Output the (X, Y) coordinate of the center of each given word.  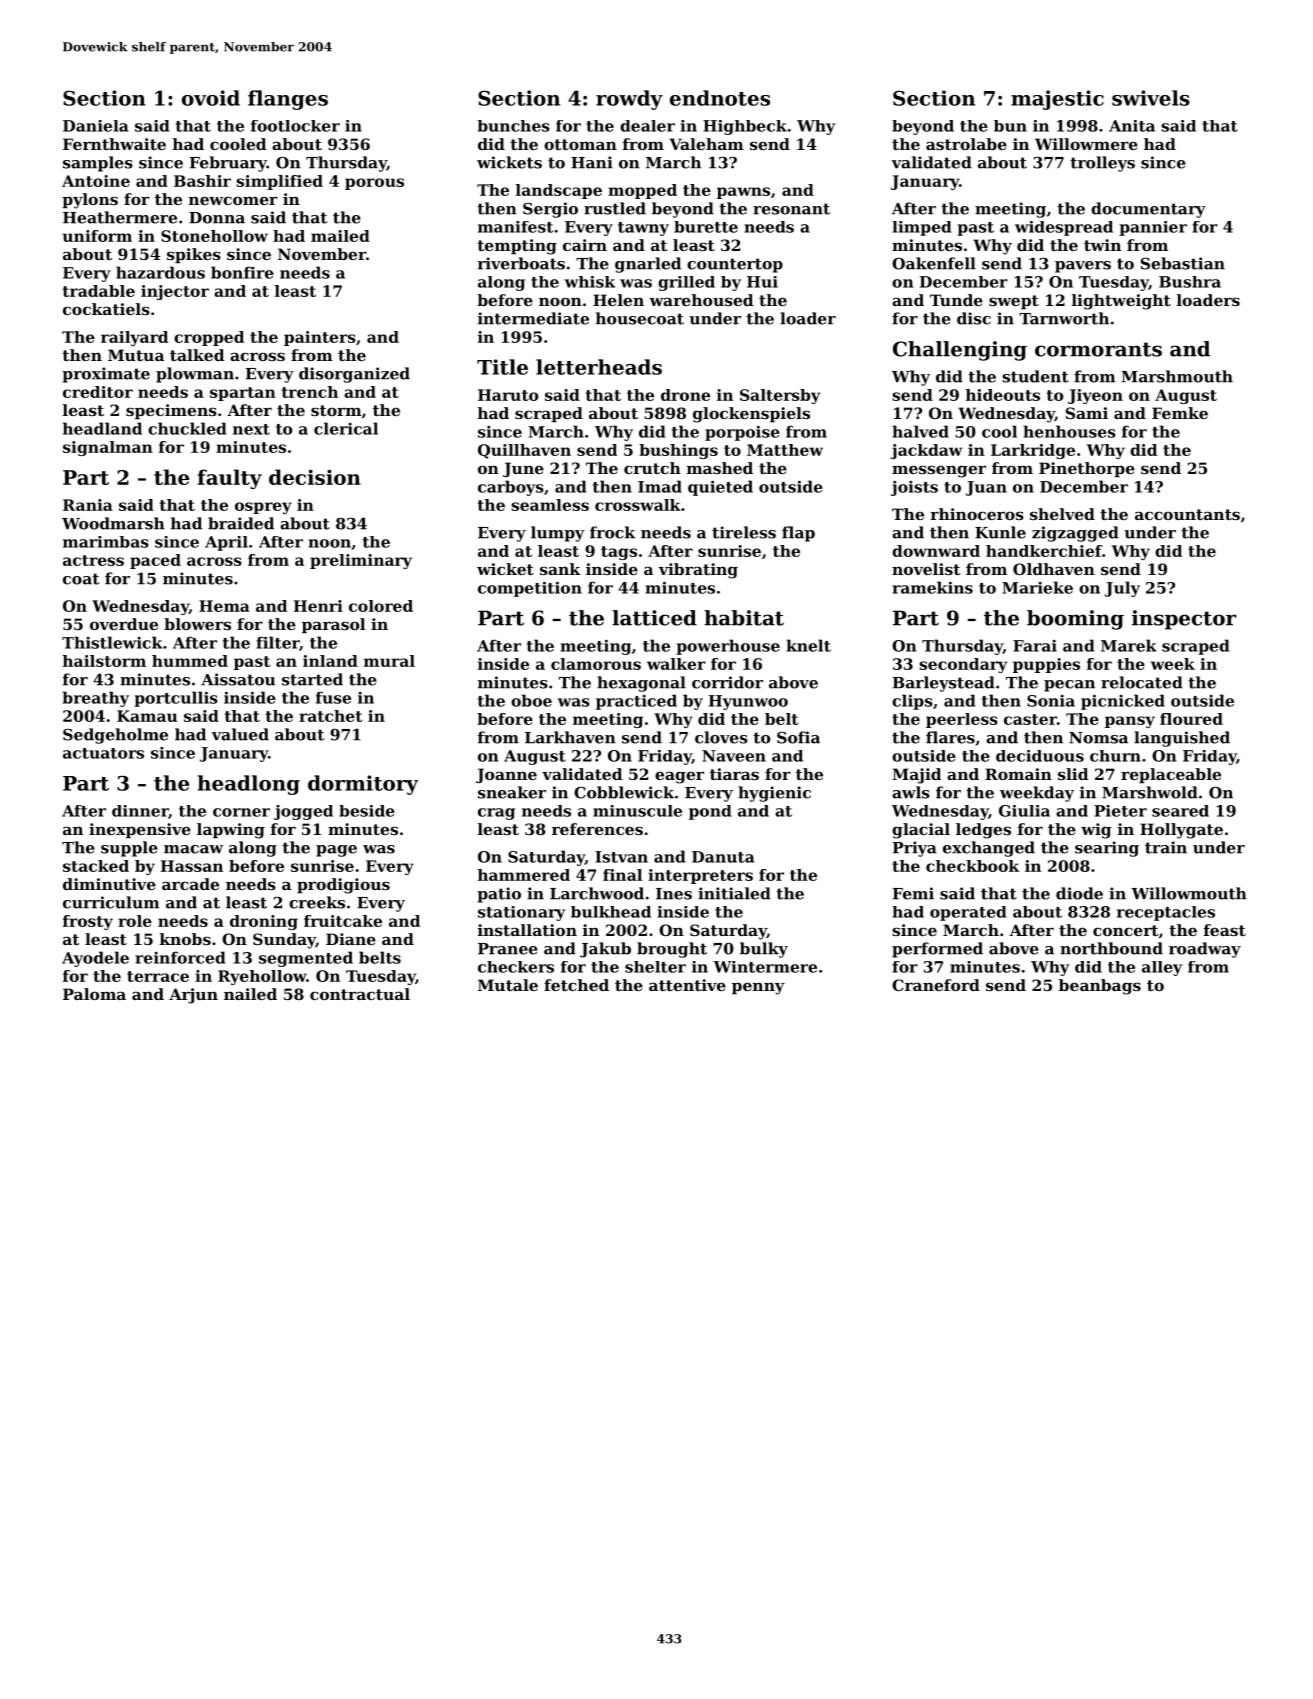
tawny (643, 229)
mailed (340, 236)
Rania (88, 505)
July (1122, 589)
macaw (193, 849)
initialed (734, 893)
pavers (1083, 267)
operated (968, 913)
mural (389, 661)
